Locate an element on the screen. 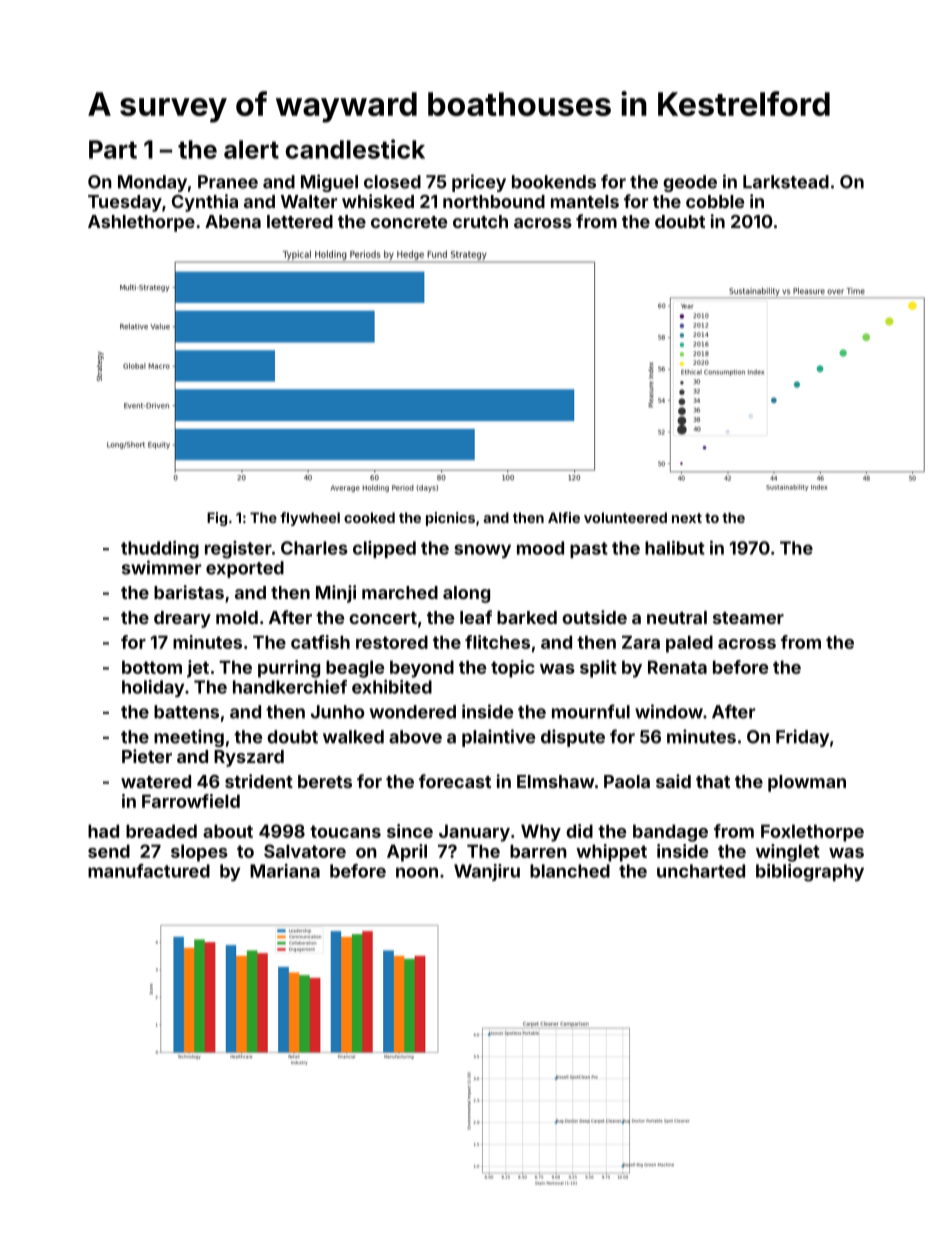 The width and height of the screenshot is (952, 1233). flywheel is located at coordinates (310, 519).
